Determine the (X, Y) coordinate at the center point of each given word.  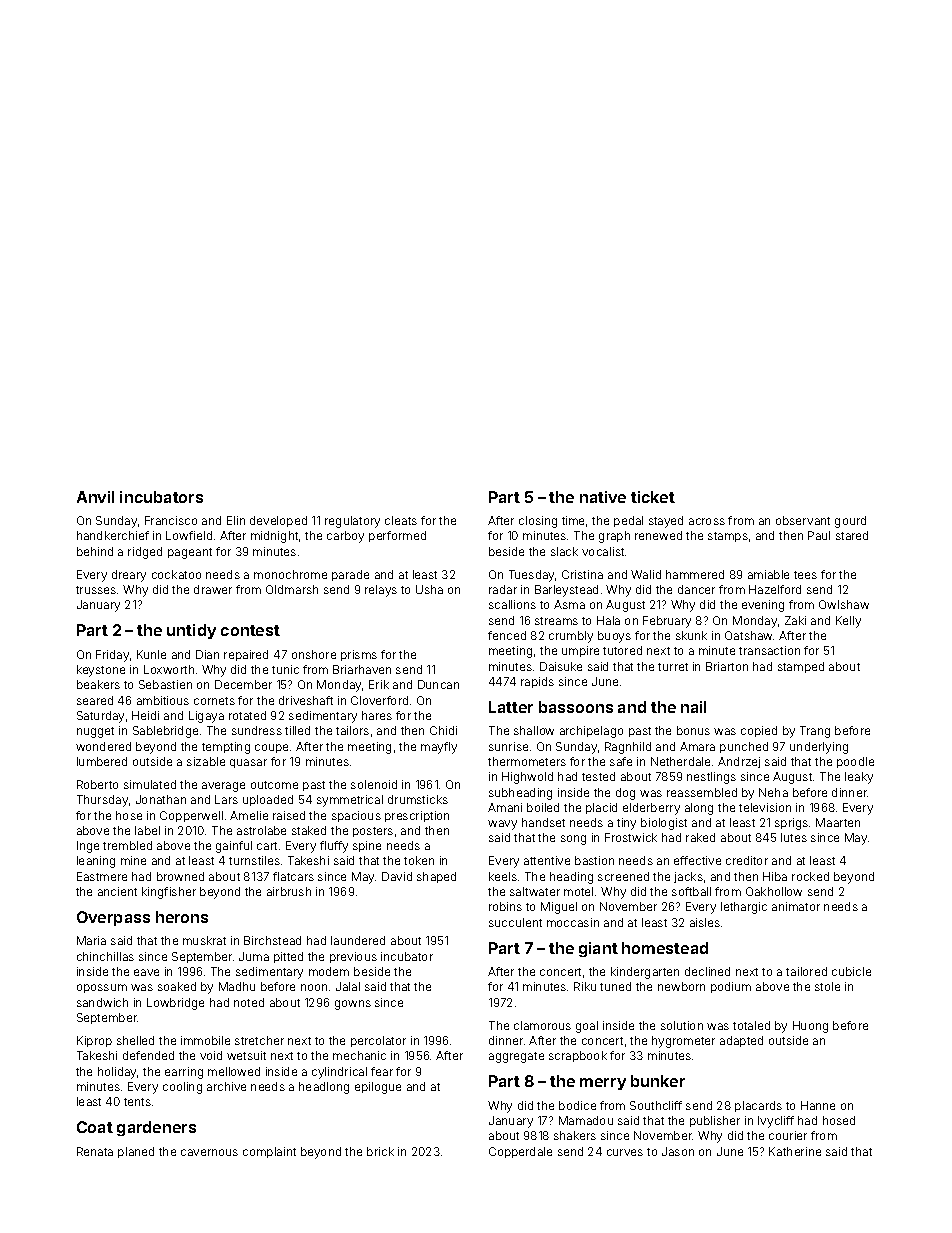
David (397, 876)
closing (538, 522)
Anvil (95, 497)
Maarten (838, 822)
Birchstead (272, 940)
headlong (324, 1088)
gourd (850, 522)
